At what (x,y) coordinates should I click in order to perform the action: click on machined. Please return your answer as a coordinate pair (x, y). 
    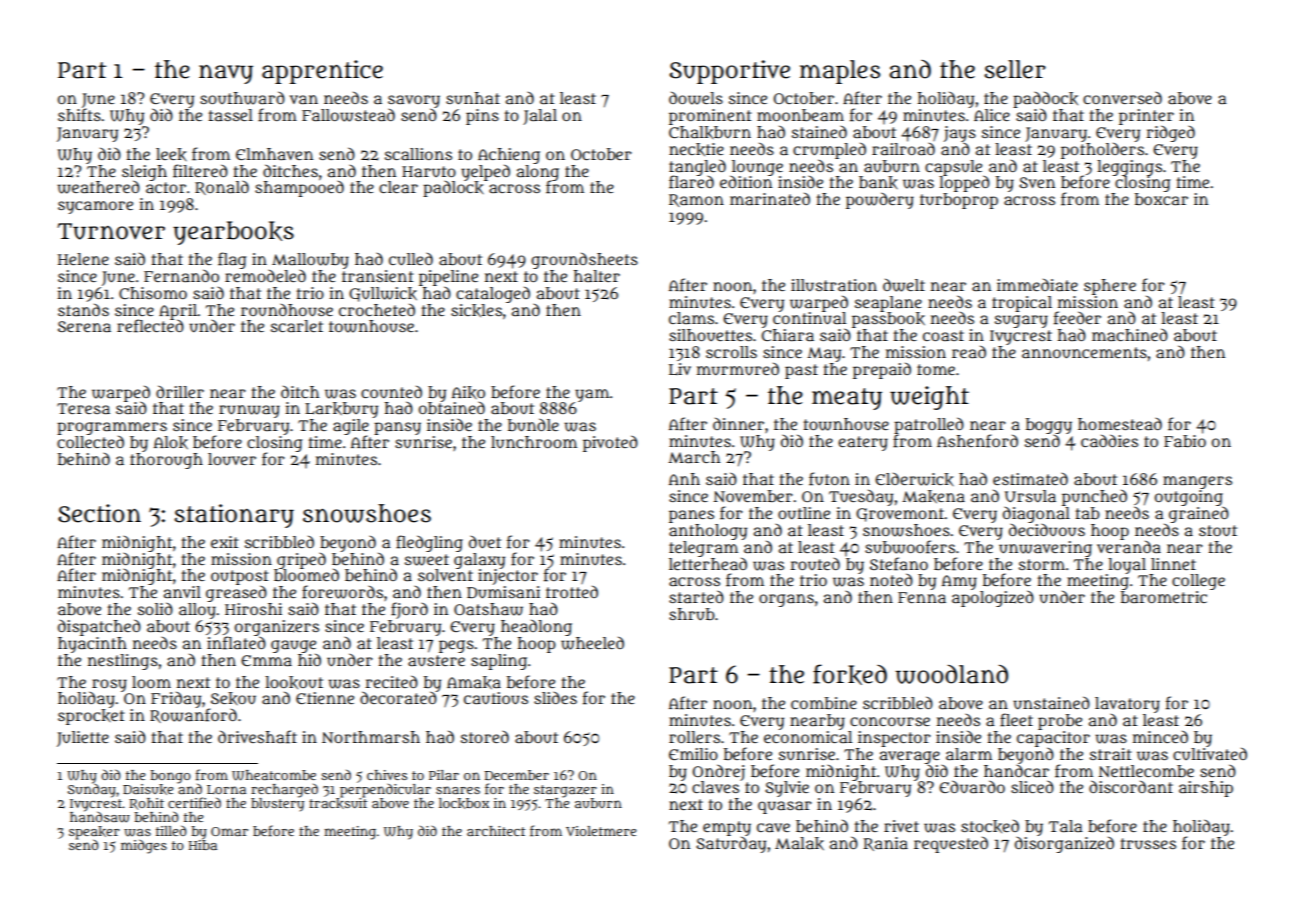
    Looking at the image, I should click on (1130, 334).
